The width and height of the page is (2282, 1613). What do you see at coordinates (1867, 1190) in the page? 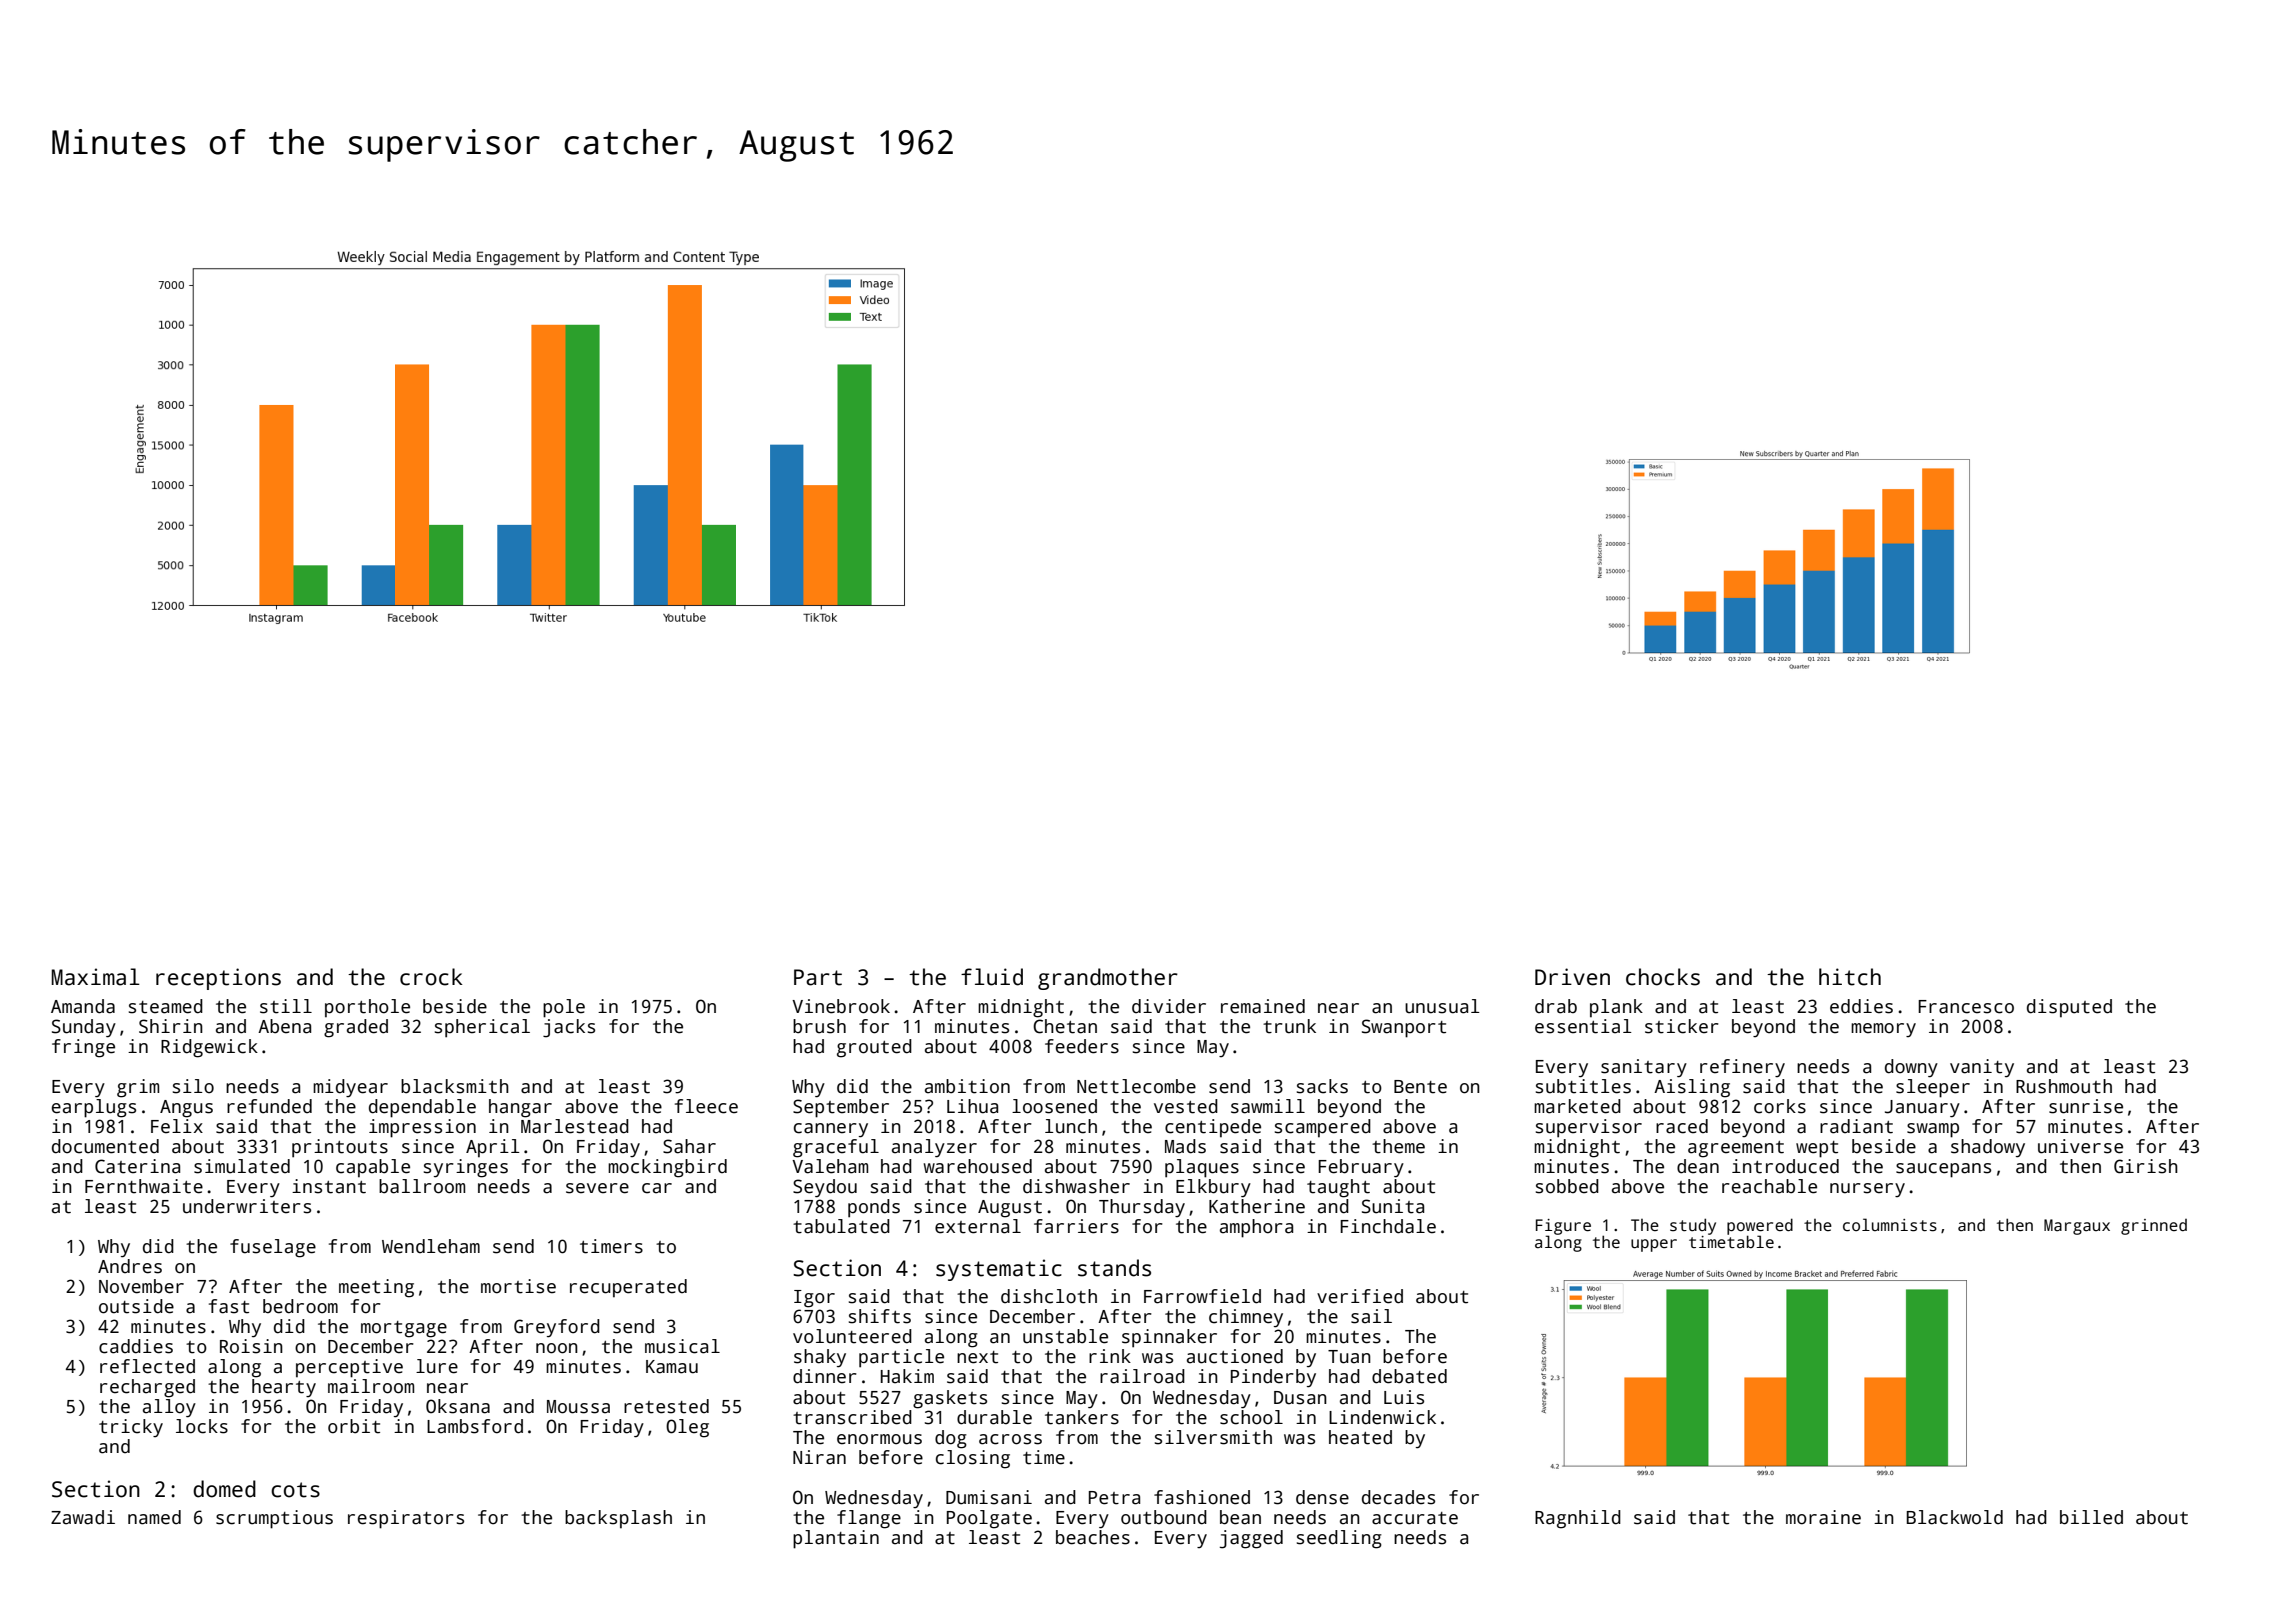
I see `nursery` at bounding box center [1867, 1190].
